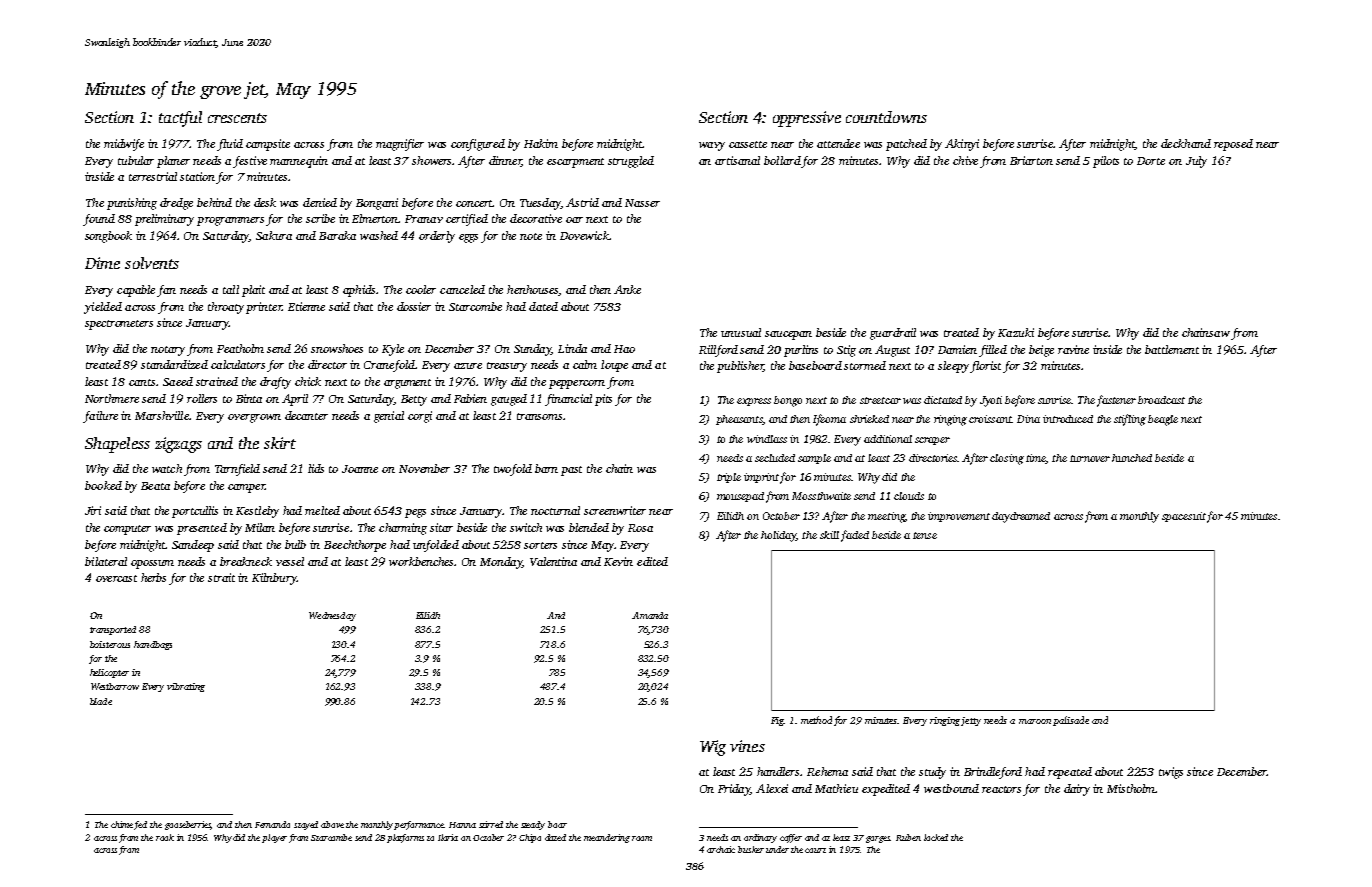 Image resolution: width=1372 pixels, height=887 pixels. Describe the element at coordinates (274, 838) in the image. I see `player` at that location.
